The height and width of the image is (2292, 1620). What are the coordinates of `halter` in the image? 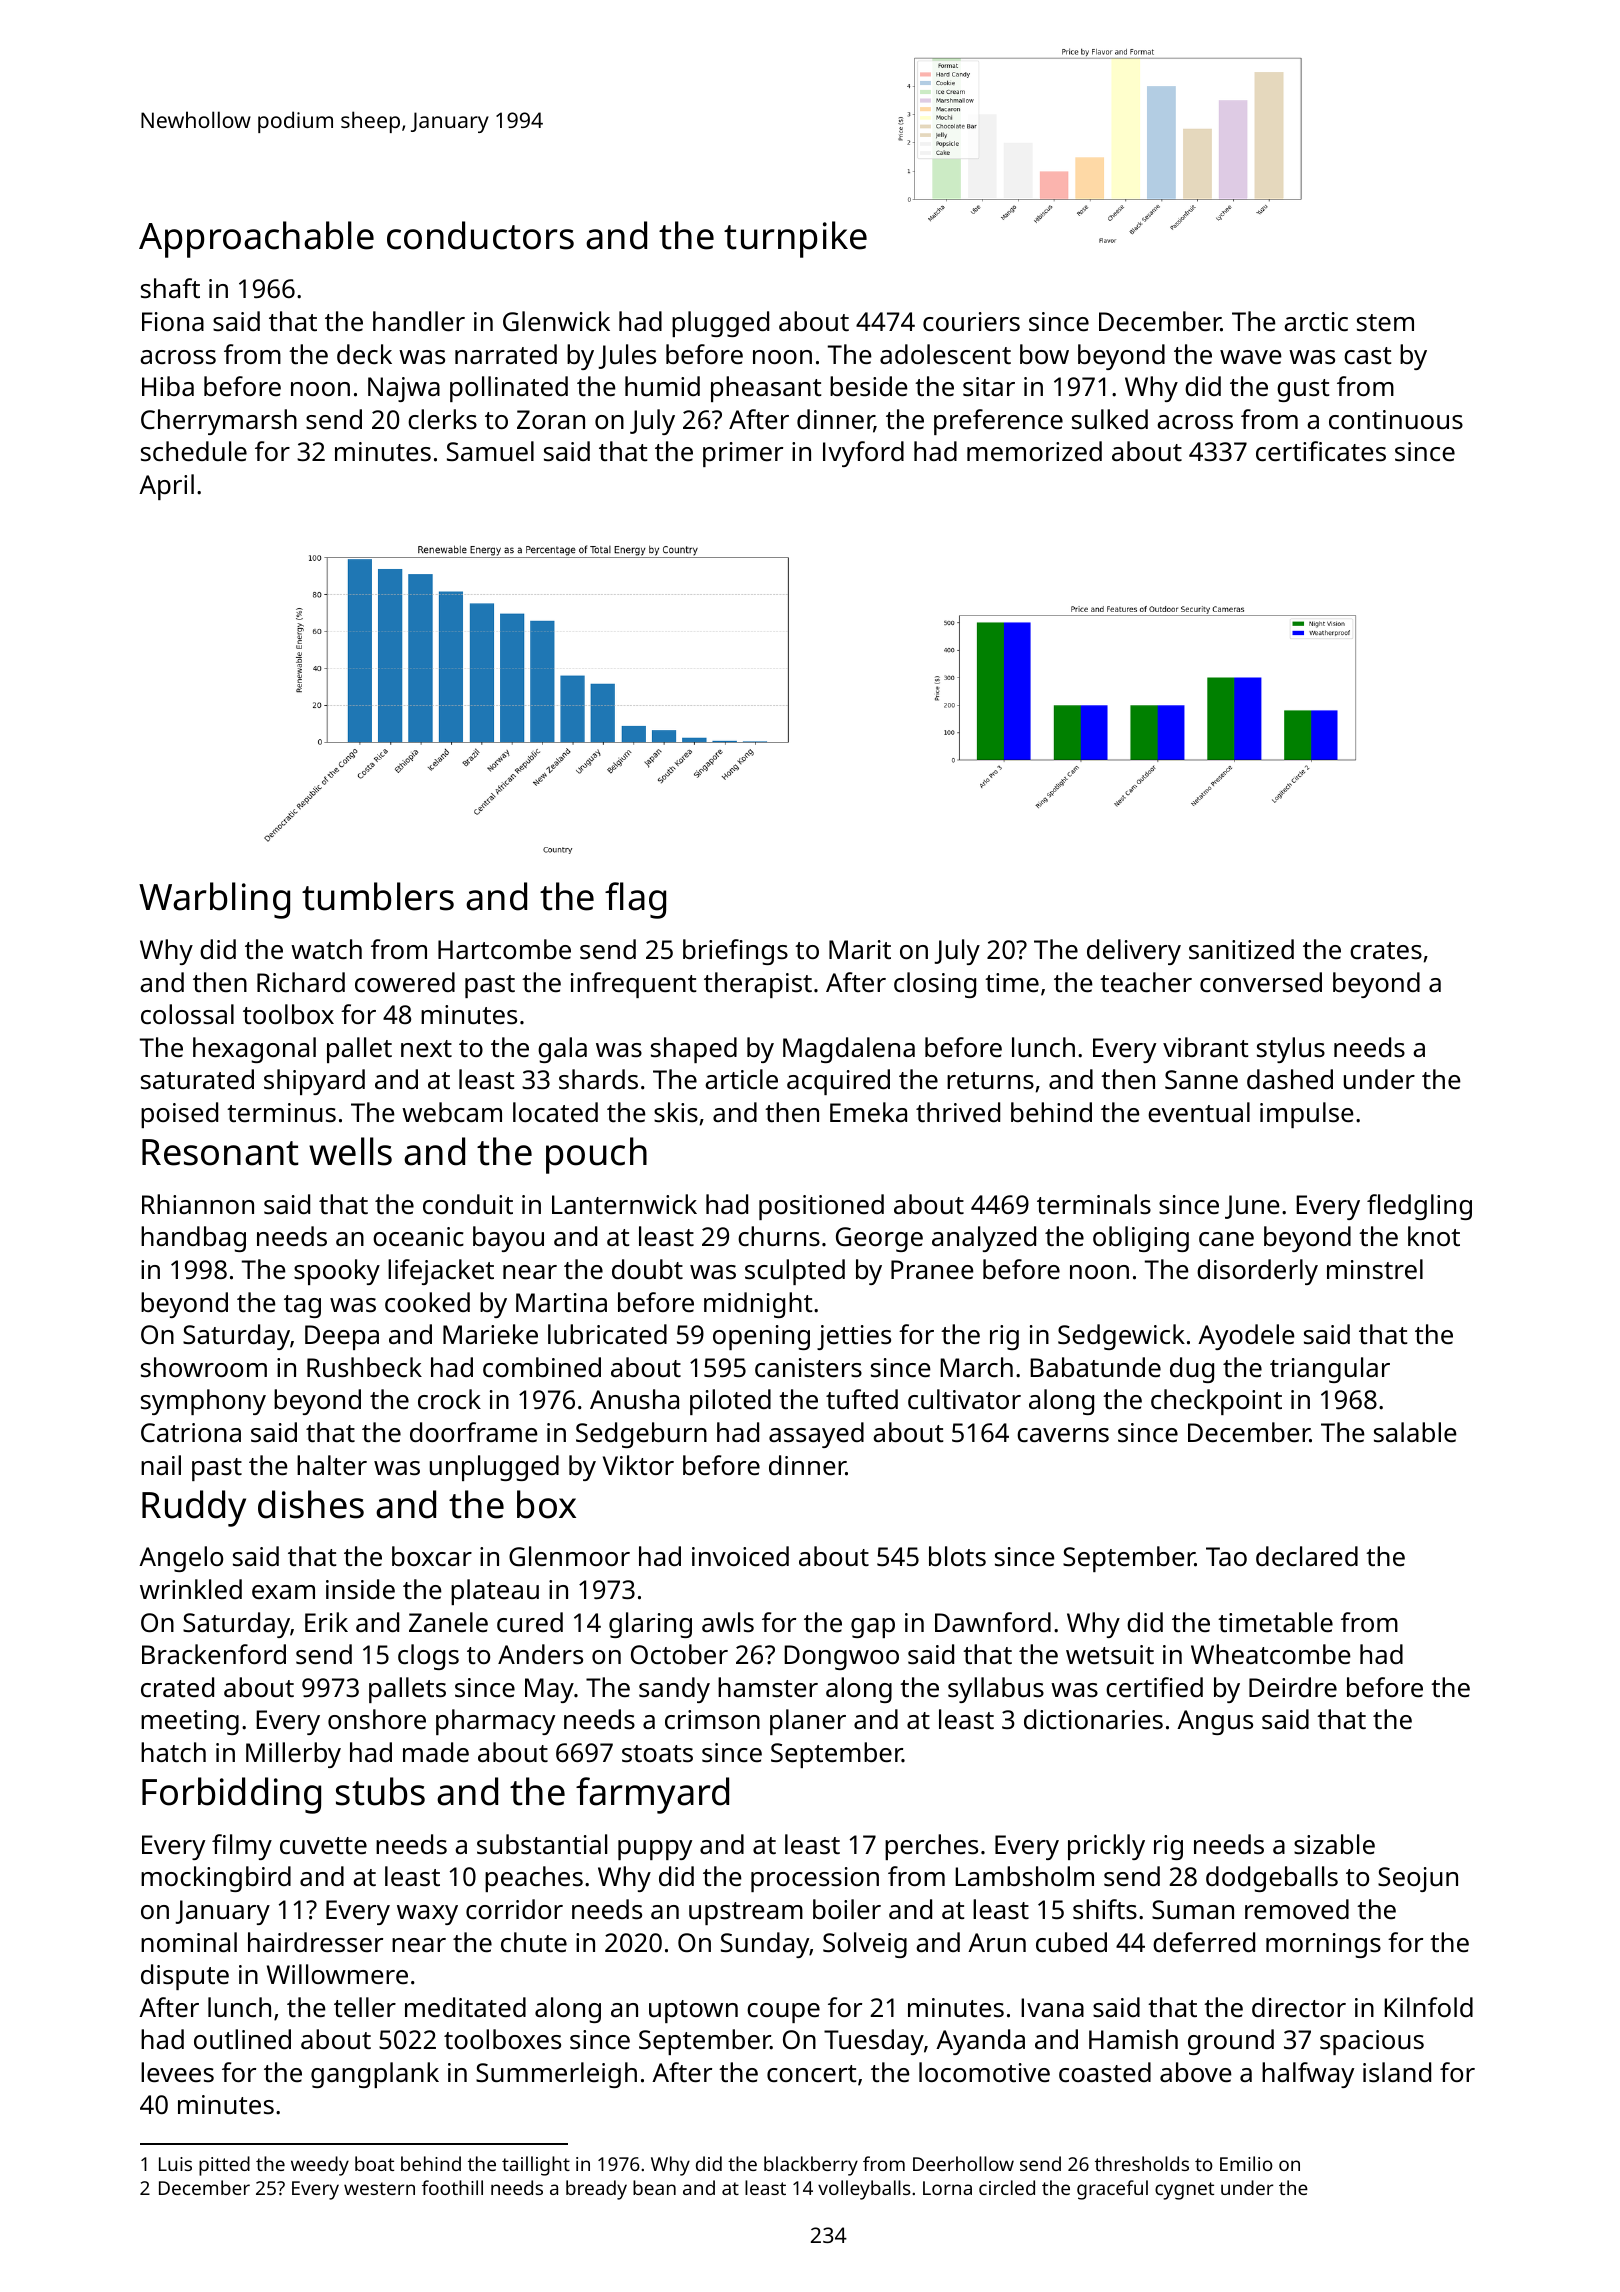 It's located at (332, 1465).
